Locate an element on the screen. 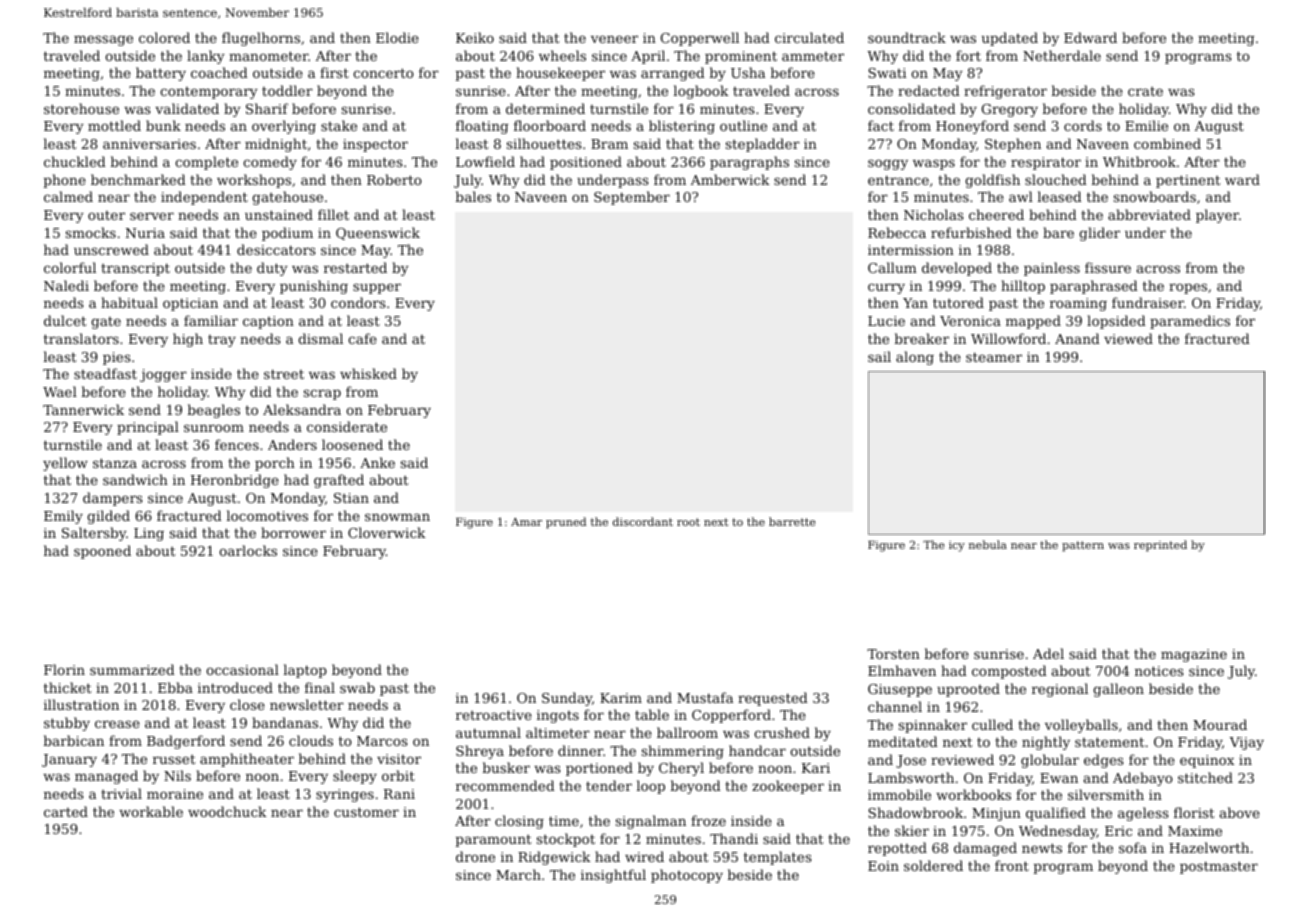 Image resolution: width=1308 pixels, height=924 pixels. templates is located at coordinates (777, 858).
